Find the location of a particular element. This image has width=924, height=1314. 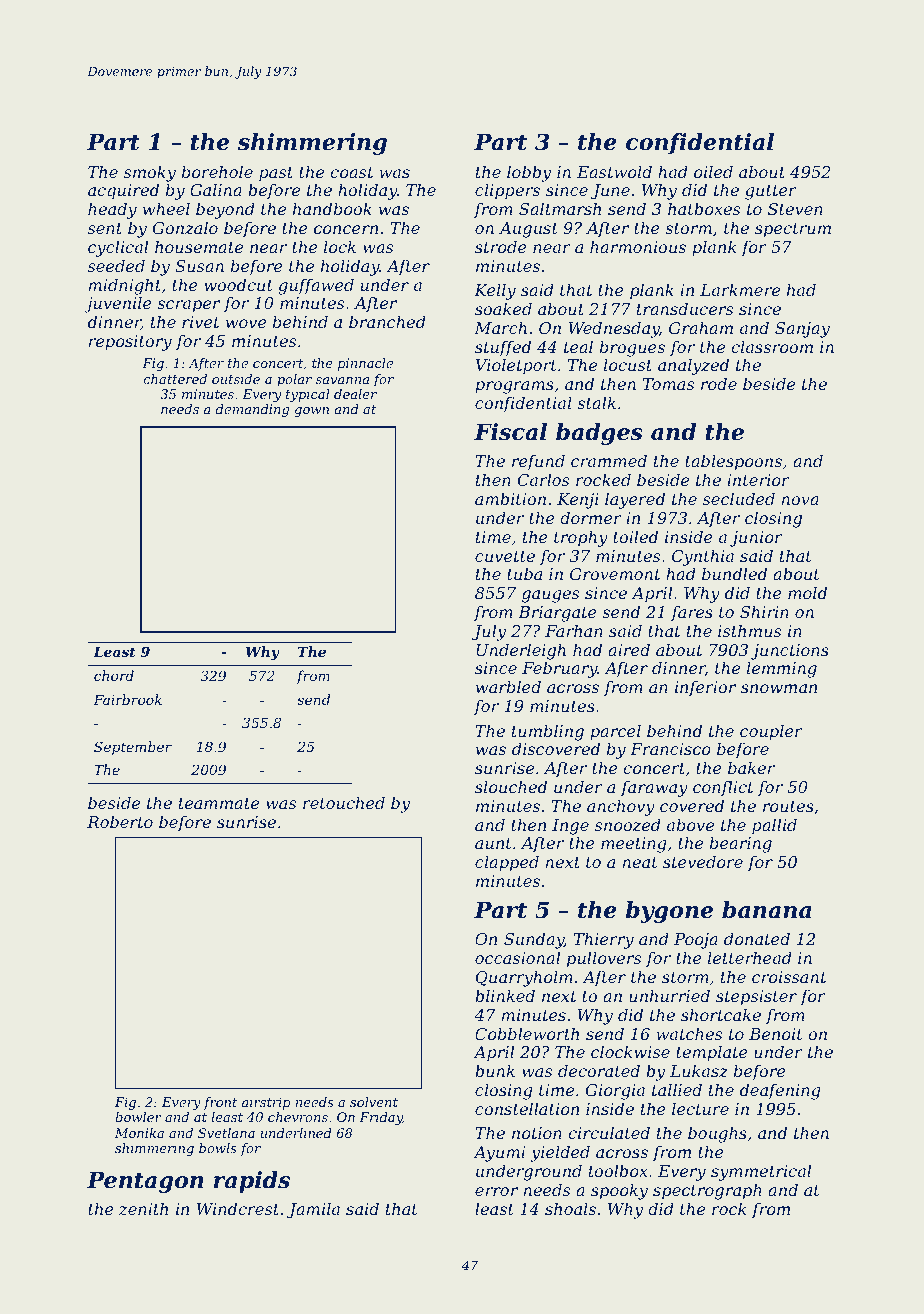

teammate is located at coordinates (219, 803).
